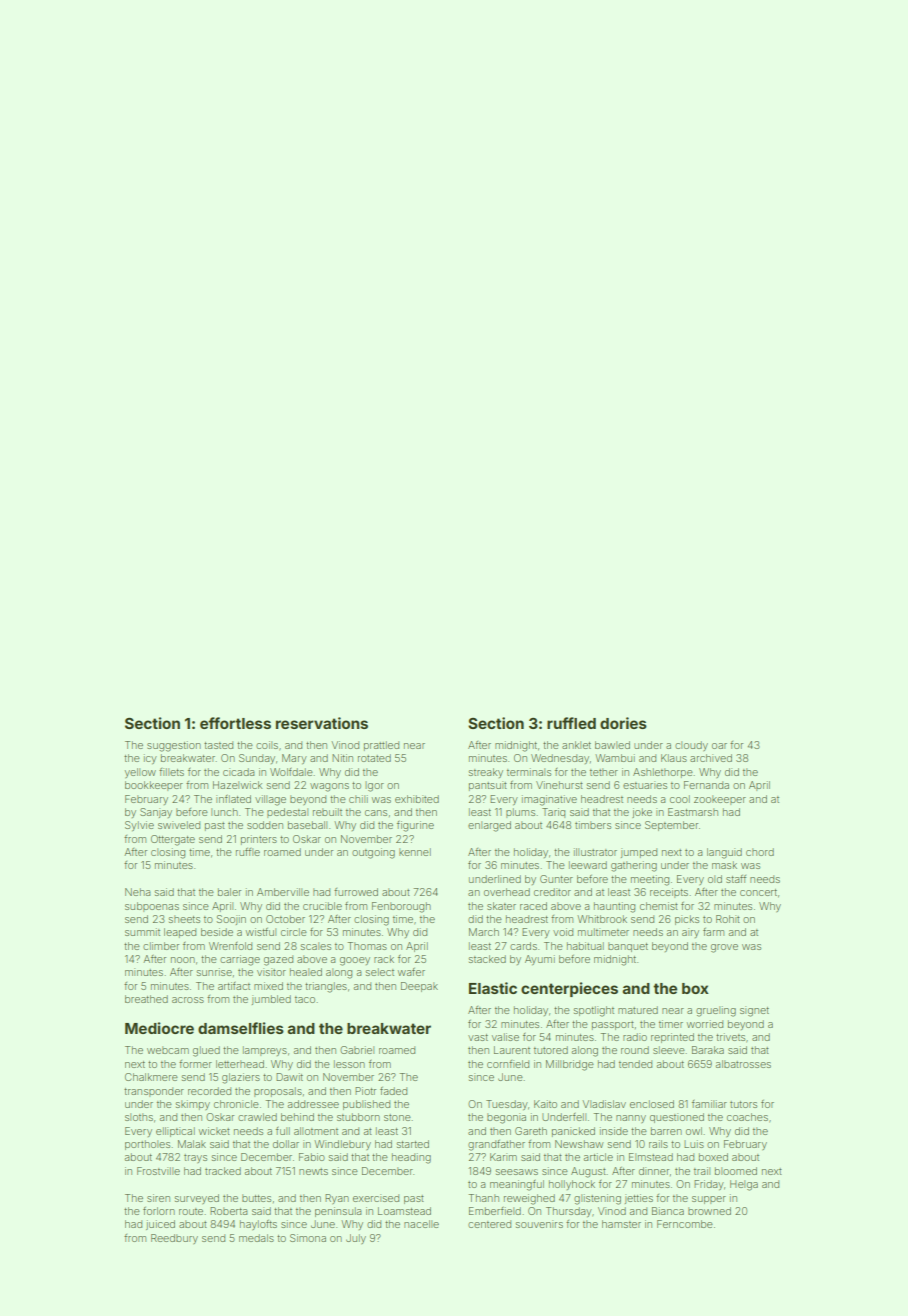  I want to click on Ferncombe, so click(685, 1224).
